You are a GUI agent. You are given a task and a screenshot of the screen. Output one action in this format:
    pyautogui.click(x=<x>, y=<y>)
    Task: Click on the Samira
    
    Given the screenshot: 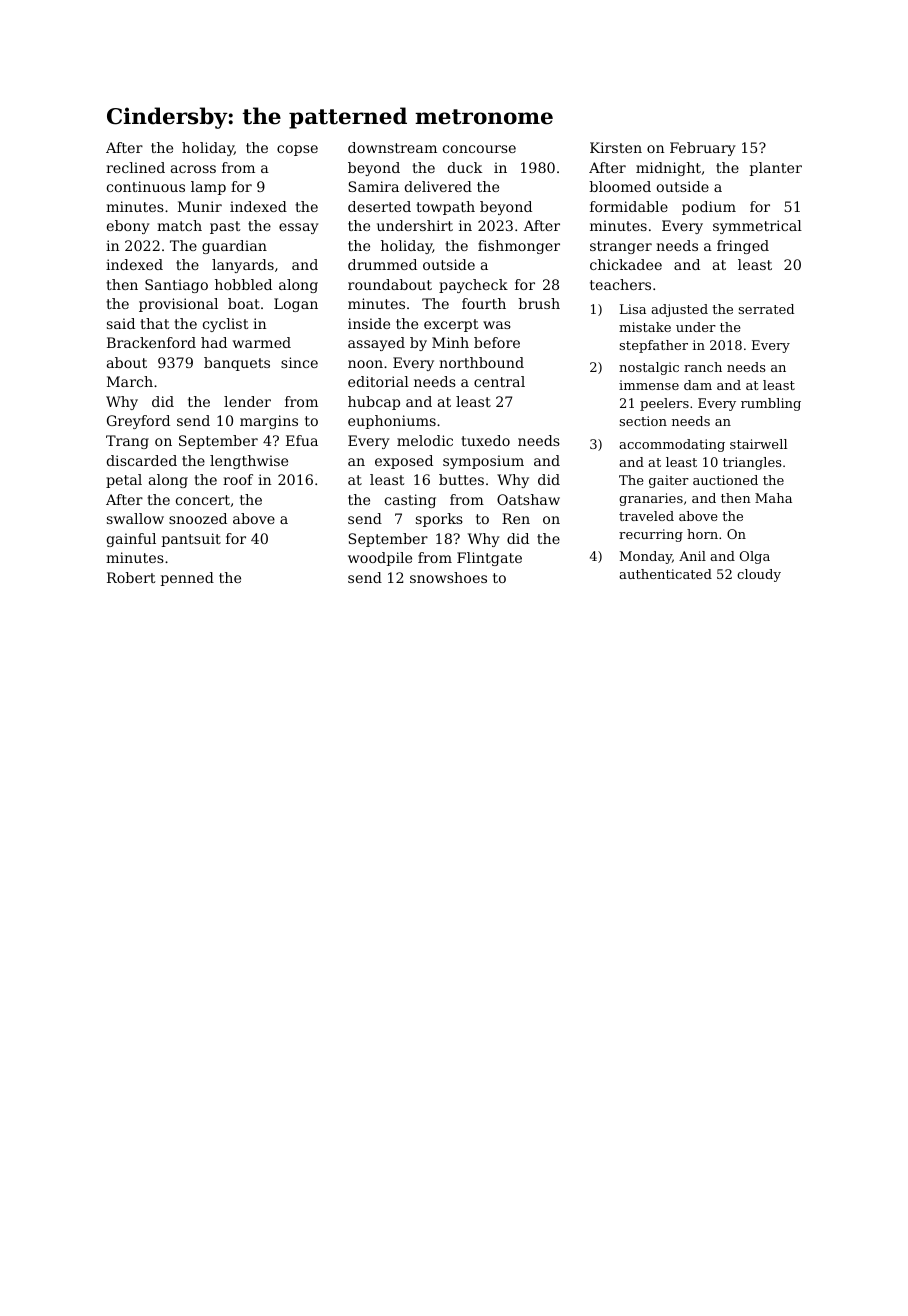 What is the action you would take?
    pyautogui.click(x=374, y=186)
